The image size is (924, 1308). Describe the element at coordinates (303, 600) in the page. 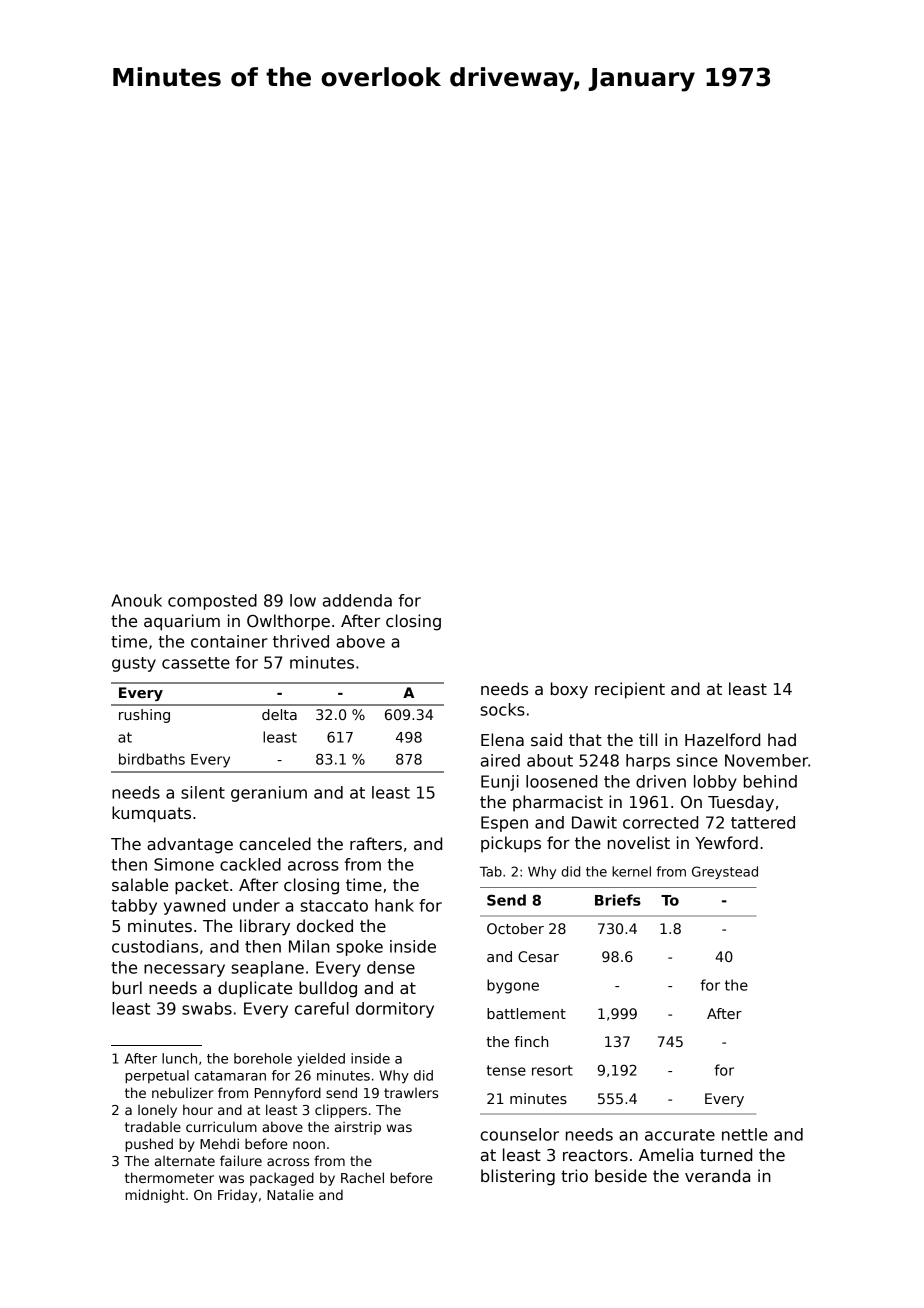

I see `low` at that location.
